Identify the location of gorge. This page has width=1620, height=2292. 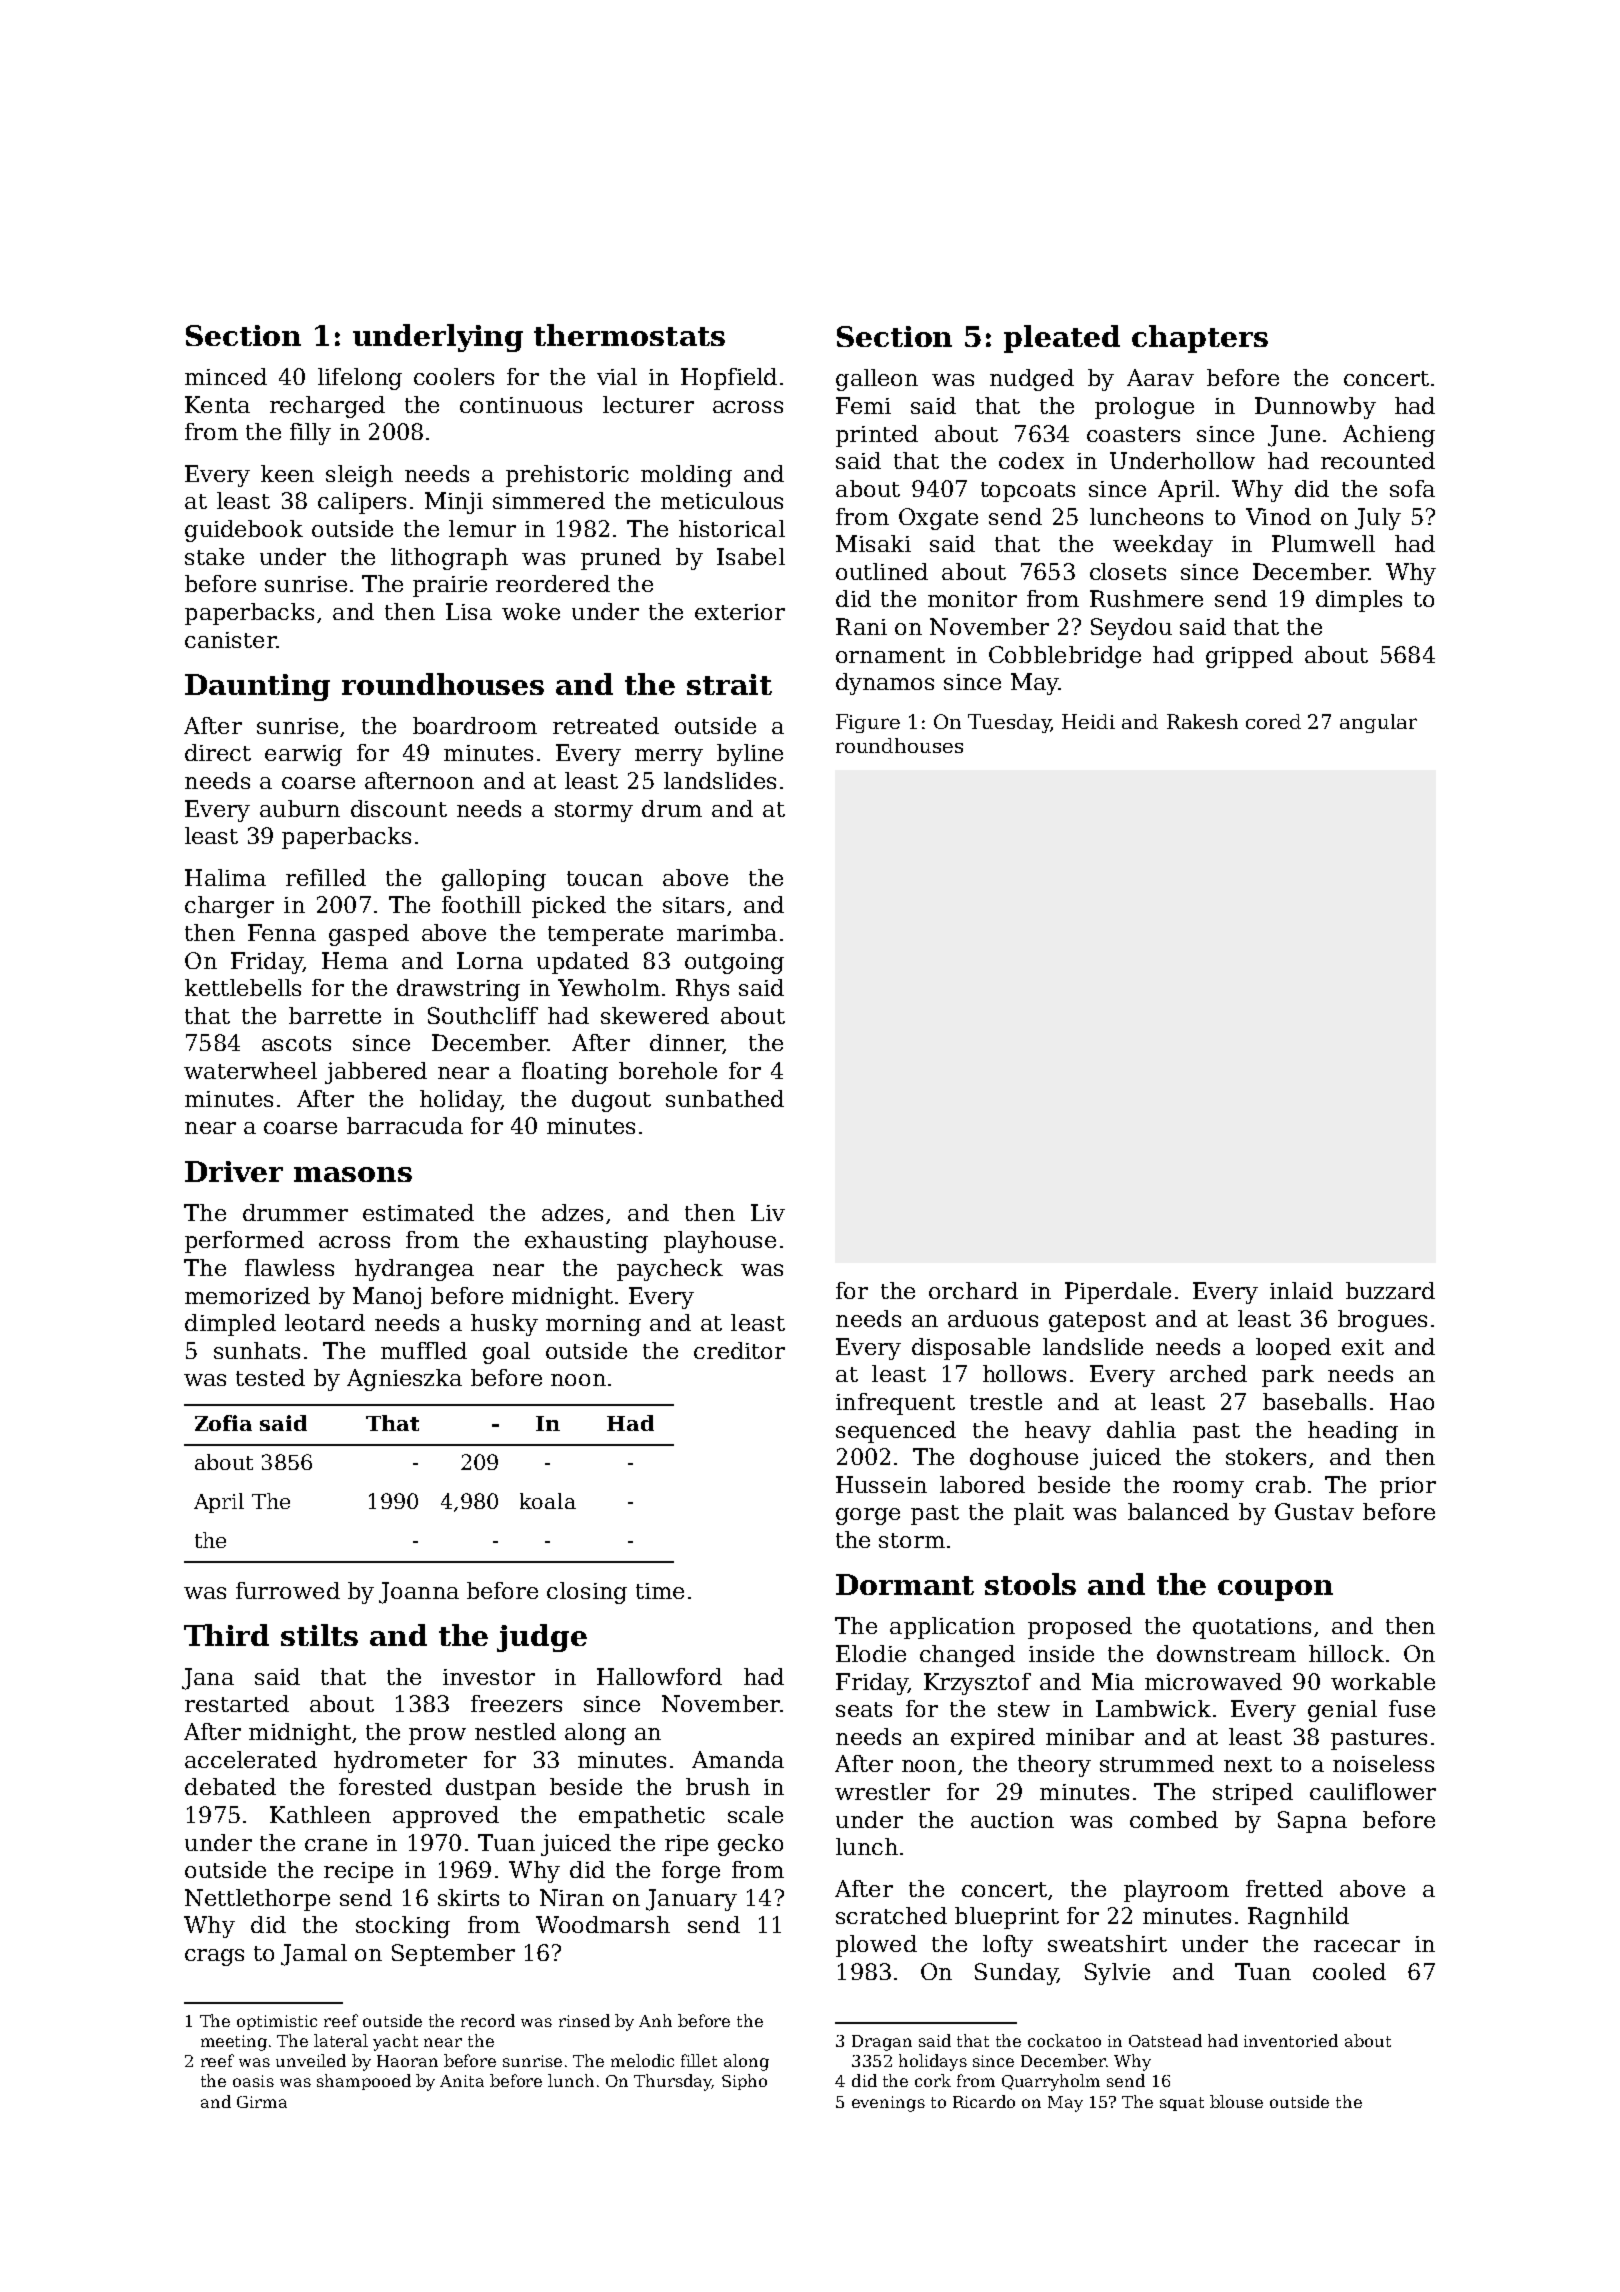
(868, 1516).
